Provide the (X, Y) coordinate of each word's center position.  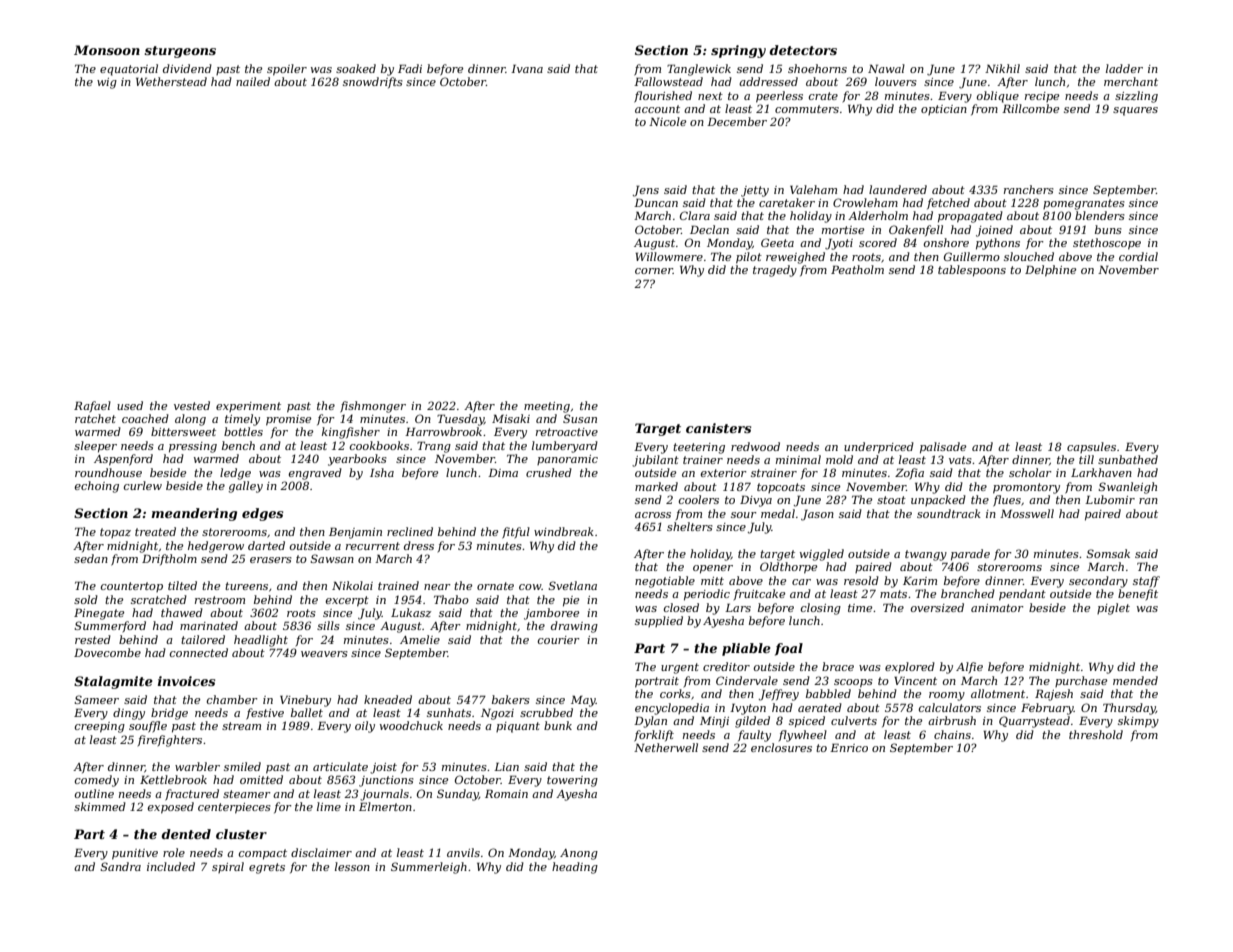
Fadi (410, 68)
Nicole (667, 121)
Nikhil (1002, 68)
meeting (547, 407)
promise (288, 420)
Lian (506, 766)
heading (575, 868)
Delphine (1050, 271)
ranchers (1029, 189)
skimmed (100, 806)
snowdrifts (373, 82)
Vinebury (305, 701)
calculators (950, 707)
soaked (356, 68)
